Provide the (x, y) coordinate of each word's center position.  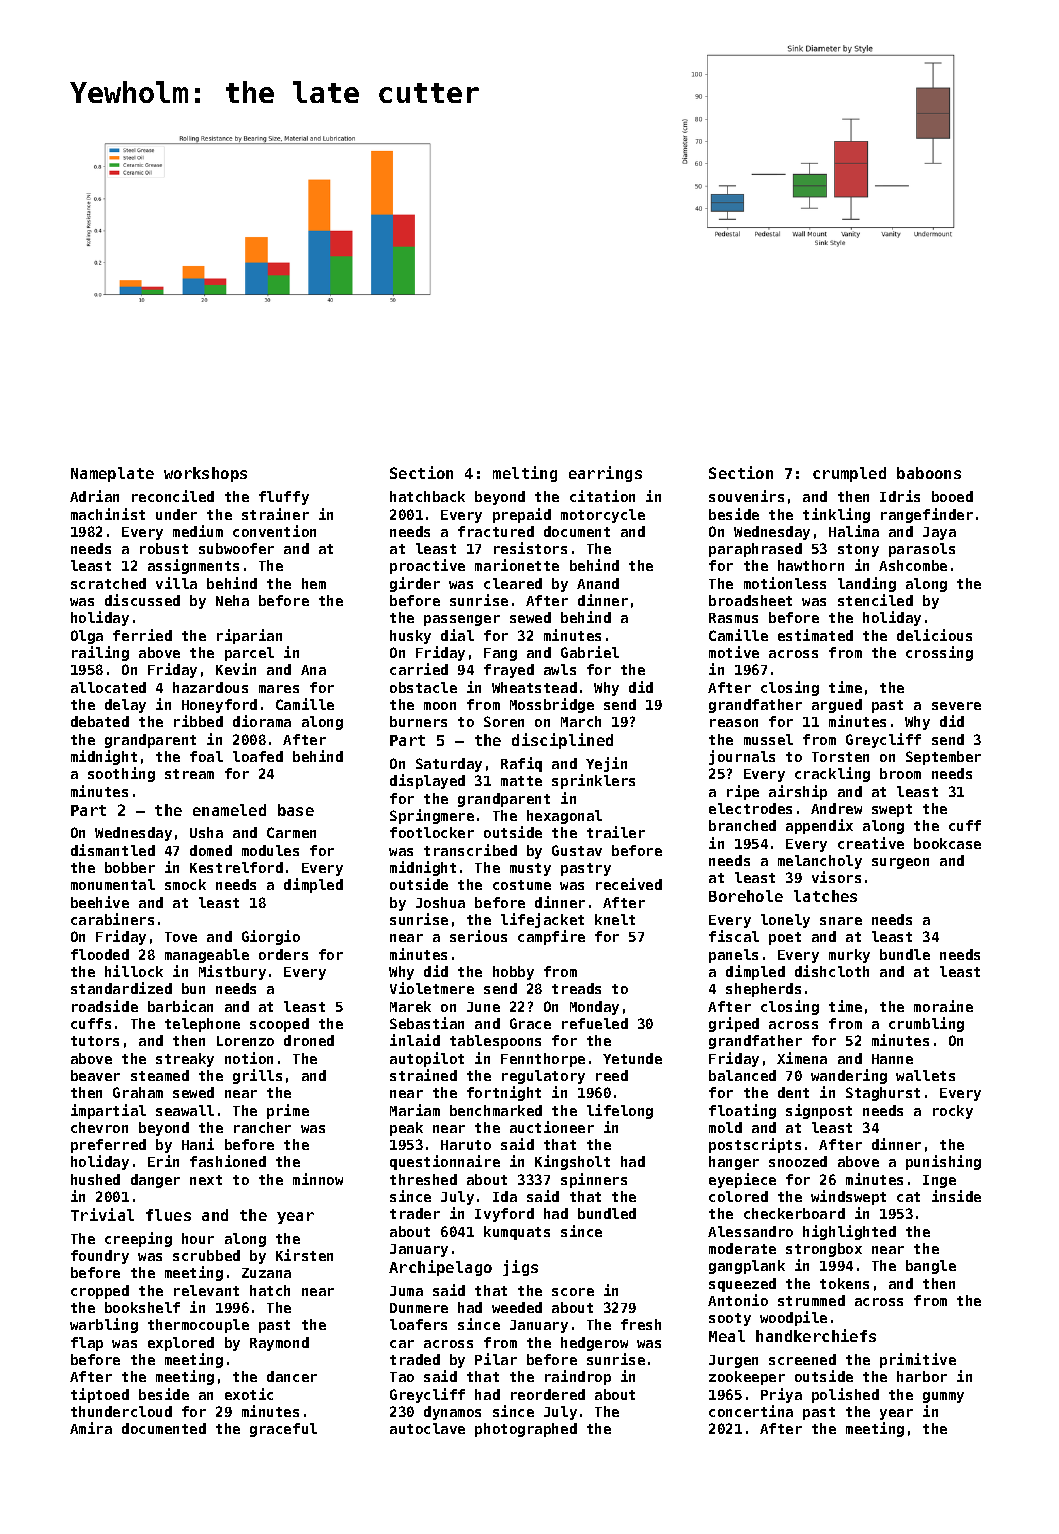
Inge (939, 1181)
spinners (594, 1180)
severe (956, 706)
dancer (292, 1376)
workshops (205, 474)
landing (867, 584)
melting (525, 474)
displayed (427, 781)
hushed (95, 1179)
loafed (258, 756)
